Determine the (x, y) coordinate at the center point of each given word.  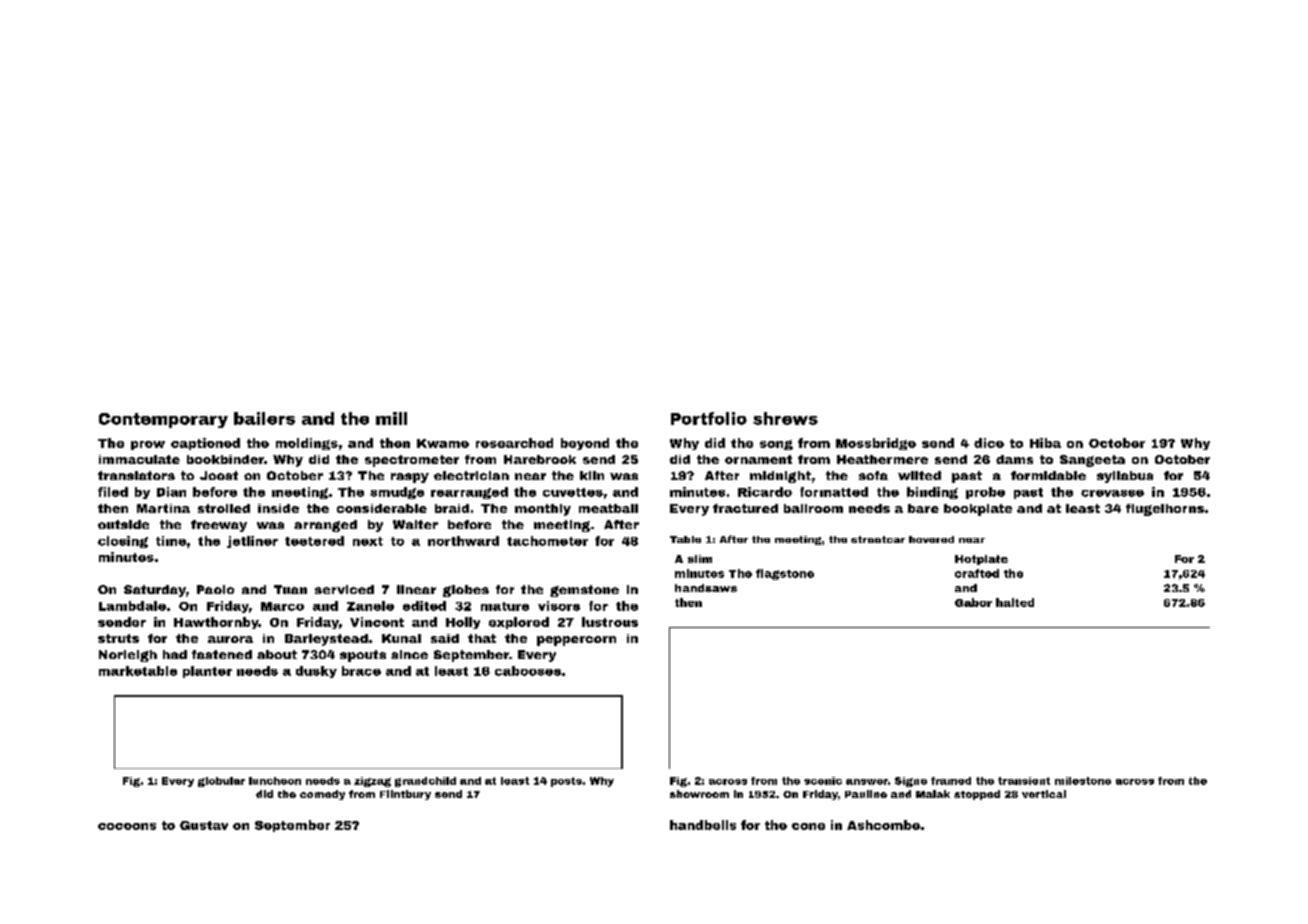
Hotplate (981, 560)
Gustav (204, 825)
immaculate (139, 459)
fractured (745, 508)
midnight (780, 477)
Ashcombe (883, 825)
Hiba (1045, 443)
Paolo (215, 589)
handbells (703, 825)
